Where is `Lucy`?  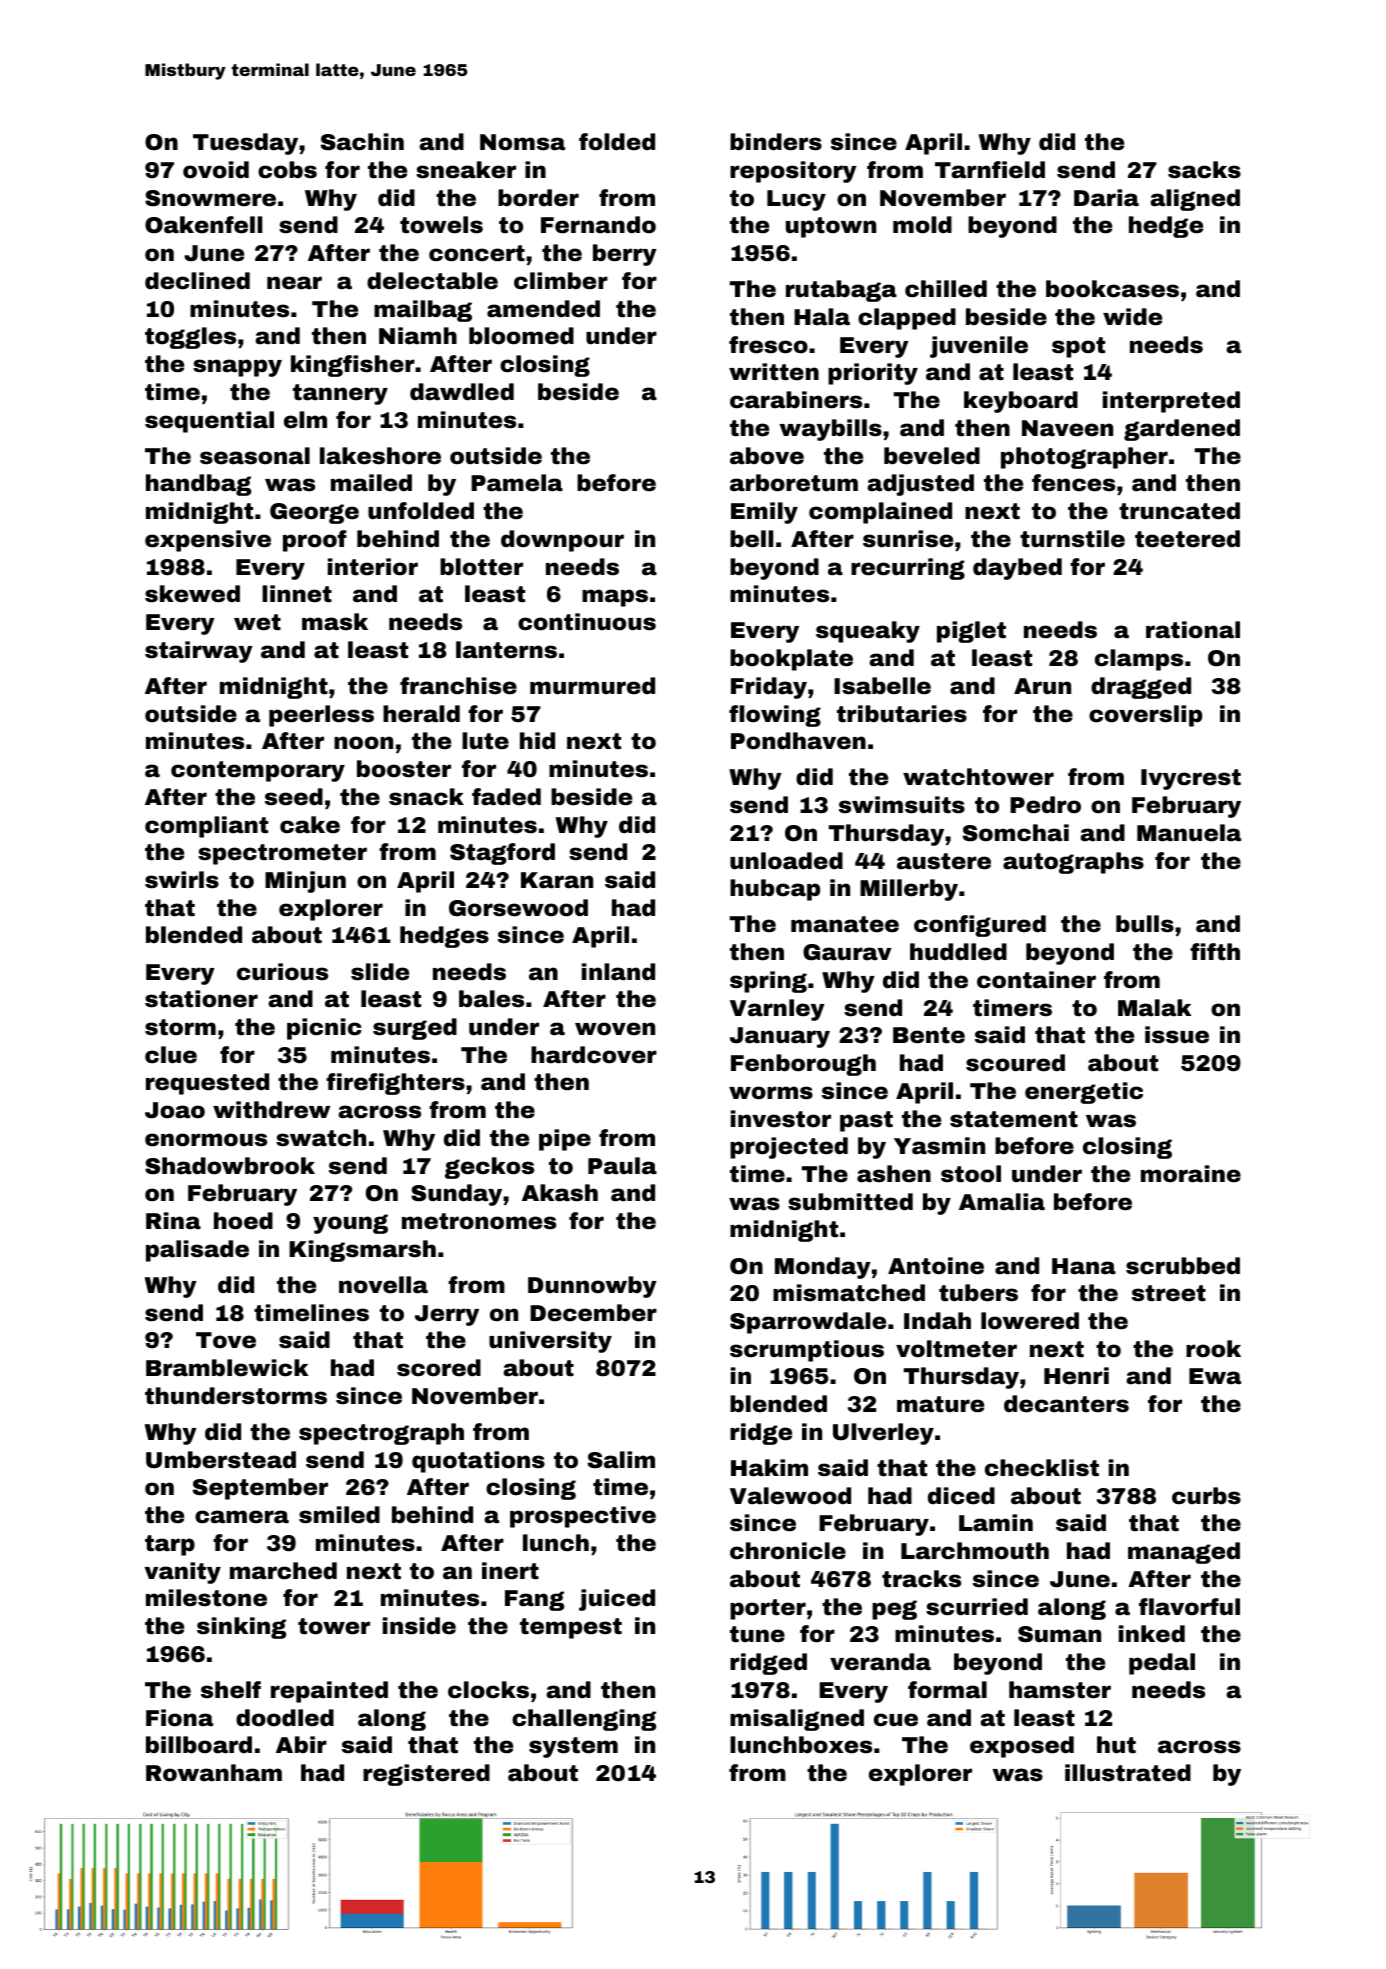
Lucy is located at coordinates (796, 200).
